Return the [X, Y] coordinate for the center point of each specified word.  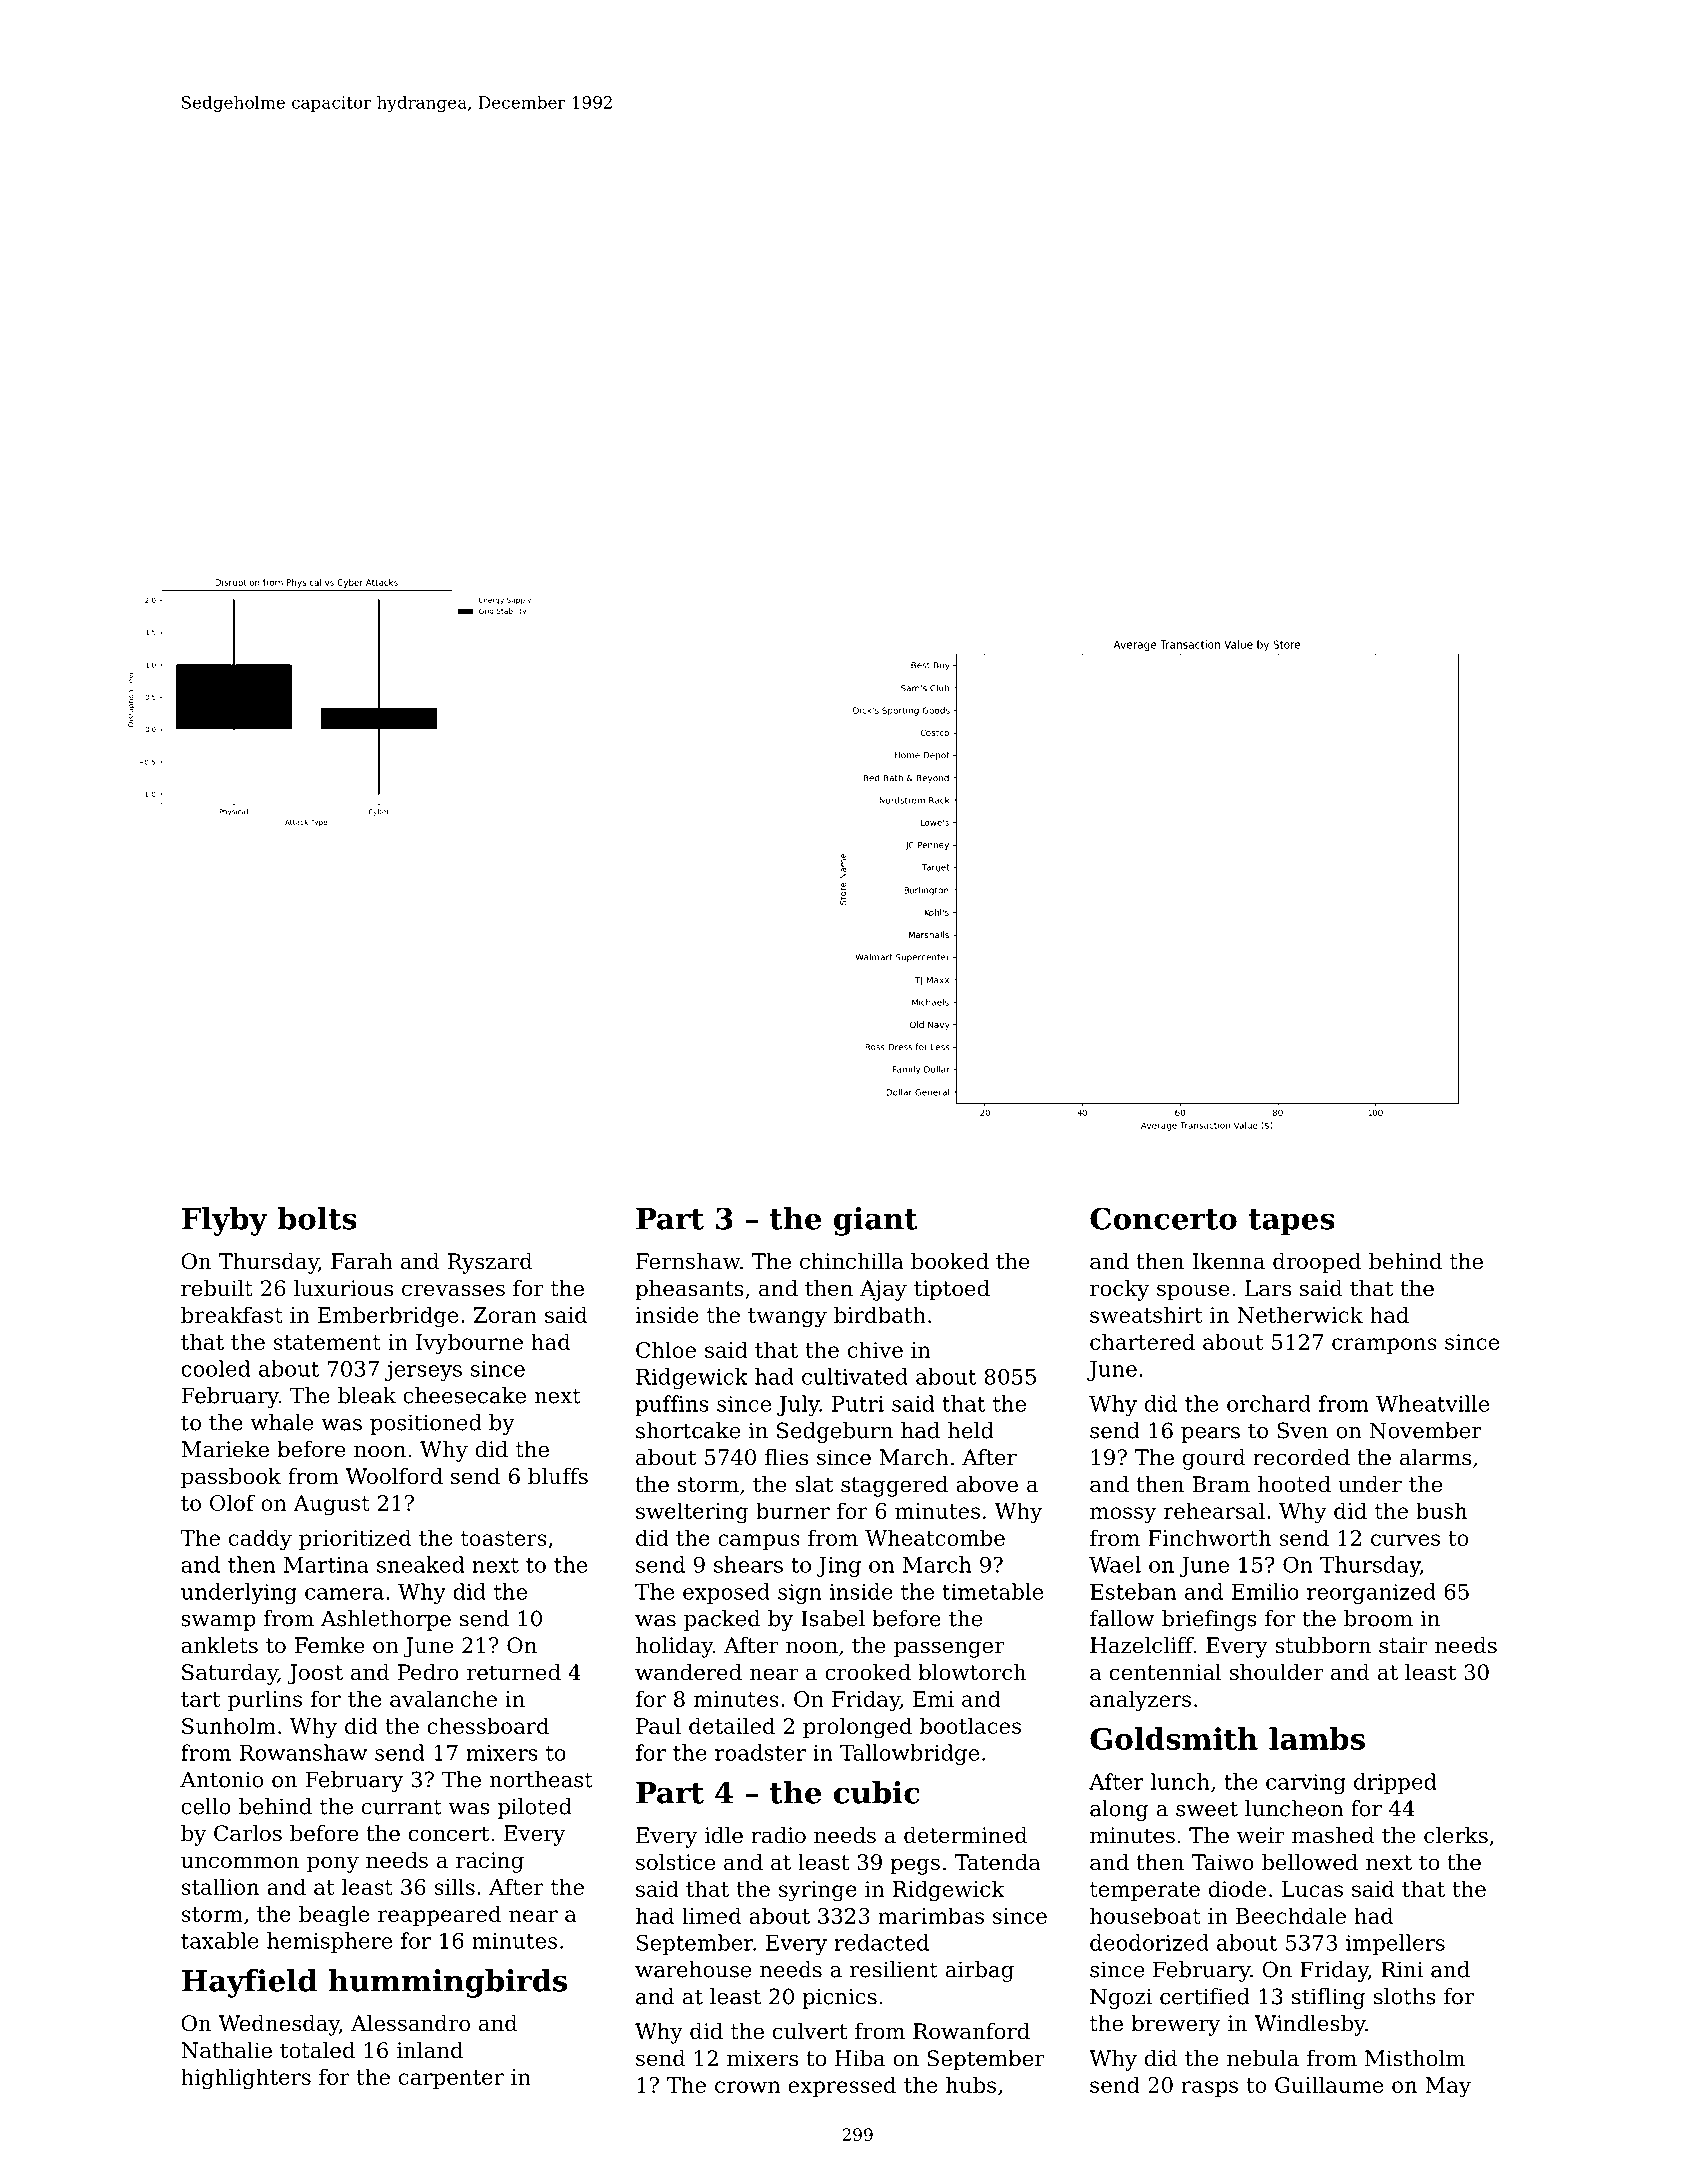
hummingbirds [447, 1983]
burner [793, 1510]
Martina [326, 1565]
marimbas [931, 1915]
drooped [1317, 1263]
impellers [1395, 1944]
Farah [362, 1261]
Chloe [666, 1349]
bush [1441, 1510]
